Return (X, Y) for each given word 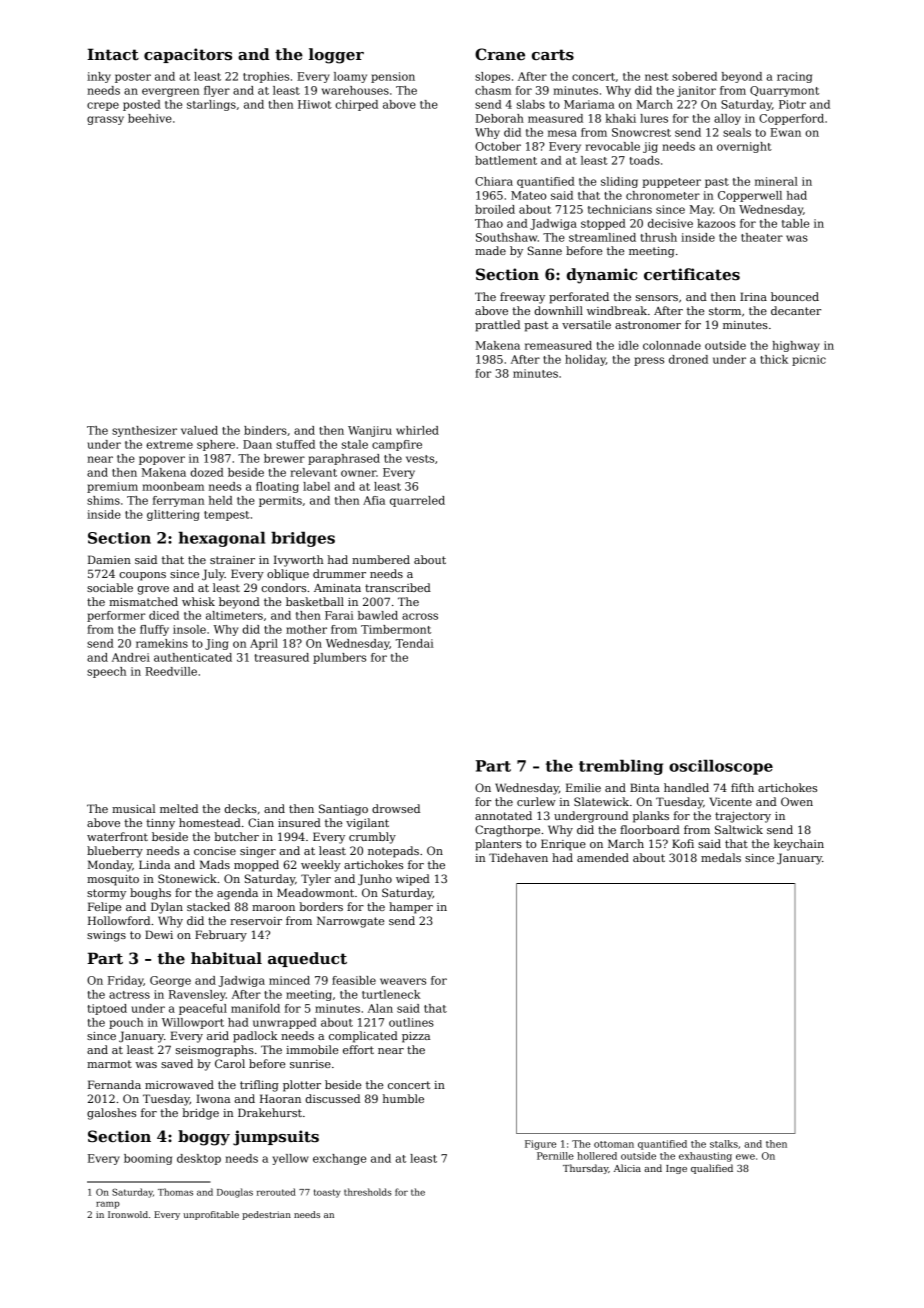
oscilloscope (721, 767)
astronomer (648, 325)
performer (116, 616)
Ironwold (128, 1214)
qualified (712, 1169)
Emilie (583, 787)
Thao (489, 223)
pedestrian (266, 1215)
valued (199, 430)
